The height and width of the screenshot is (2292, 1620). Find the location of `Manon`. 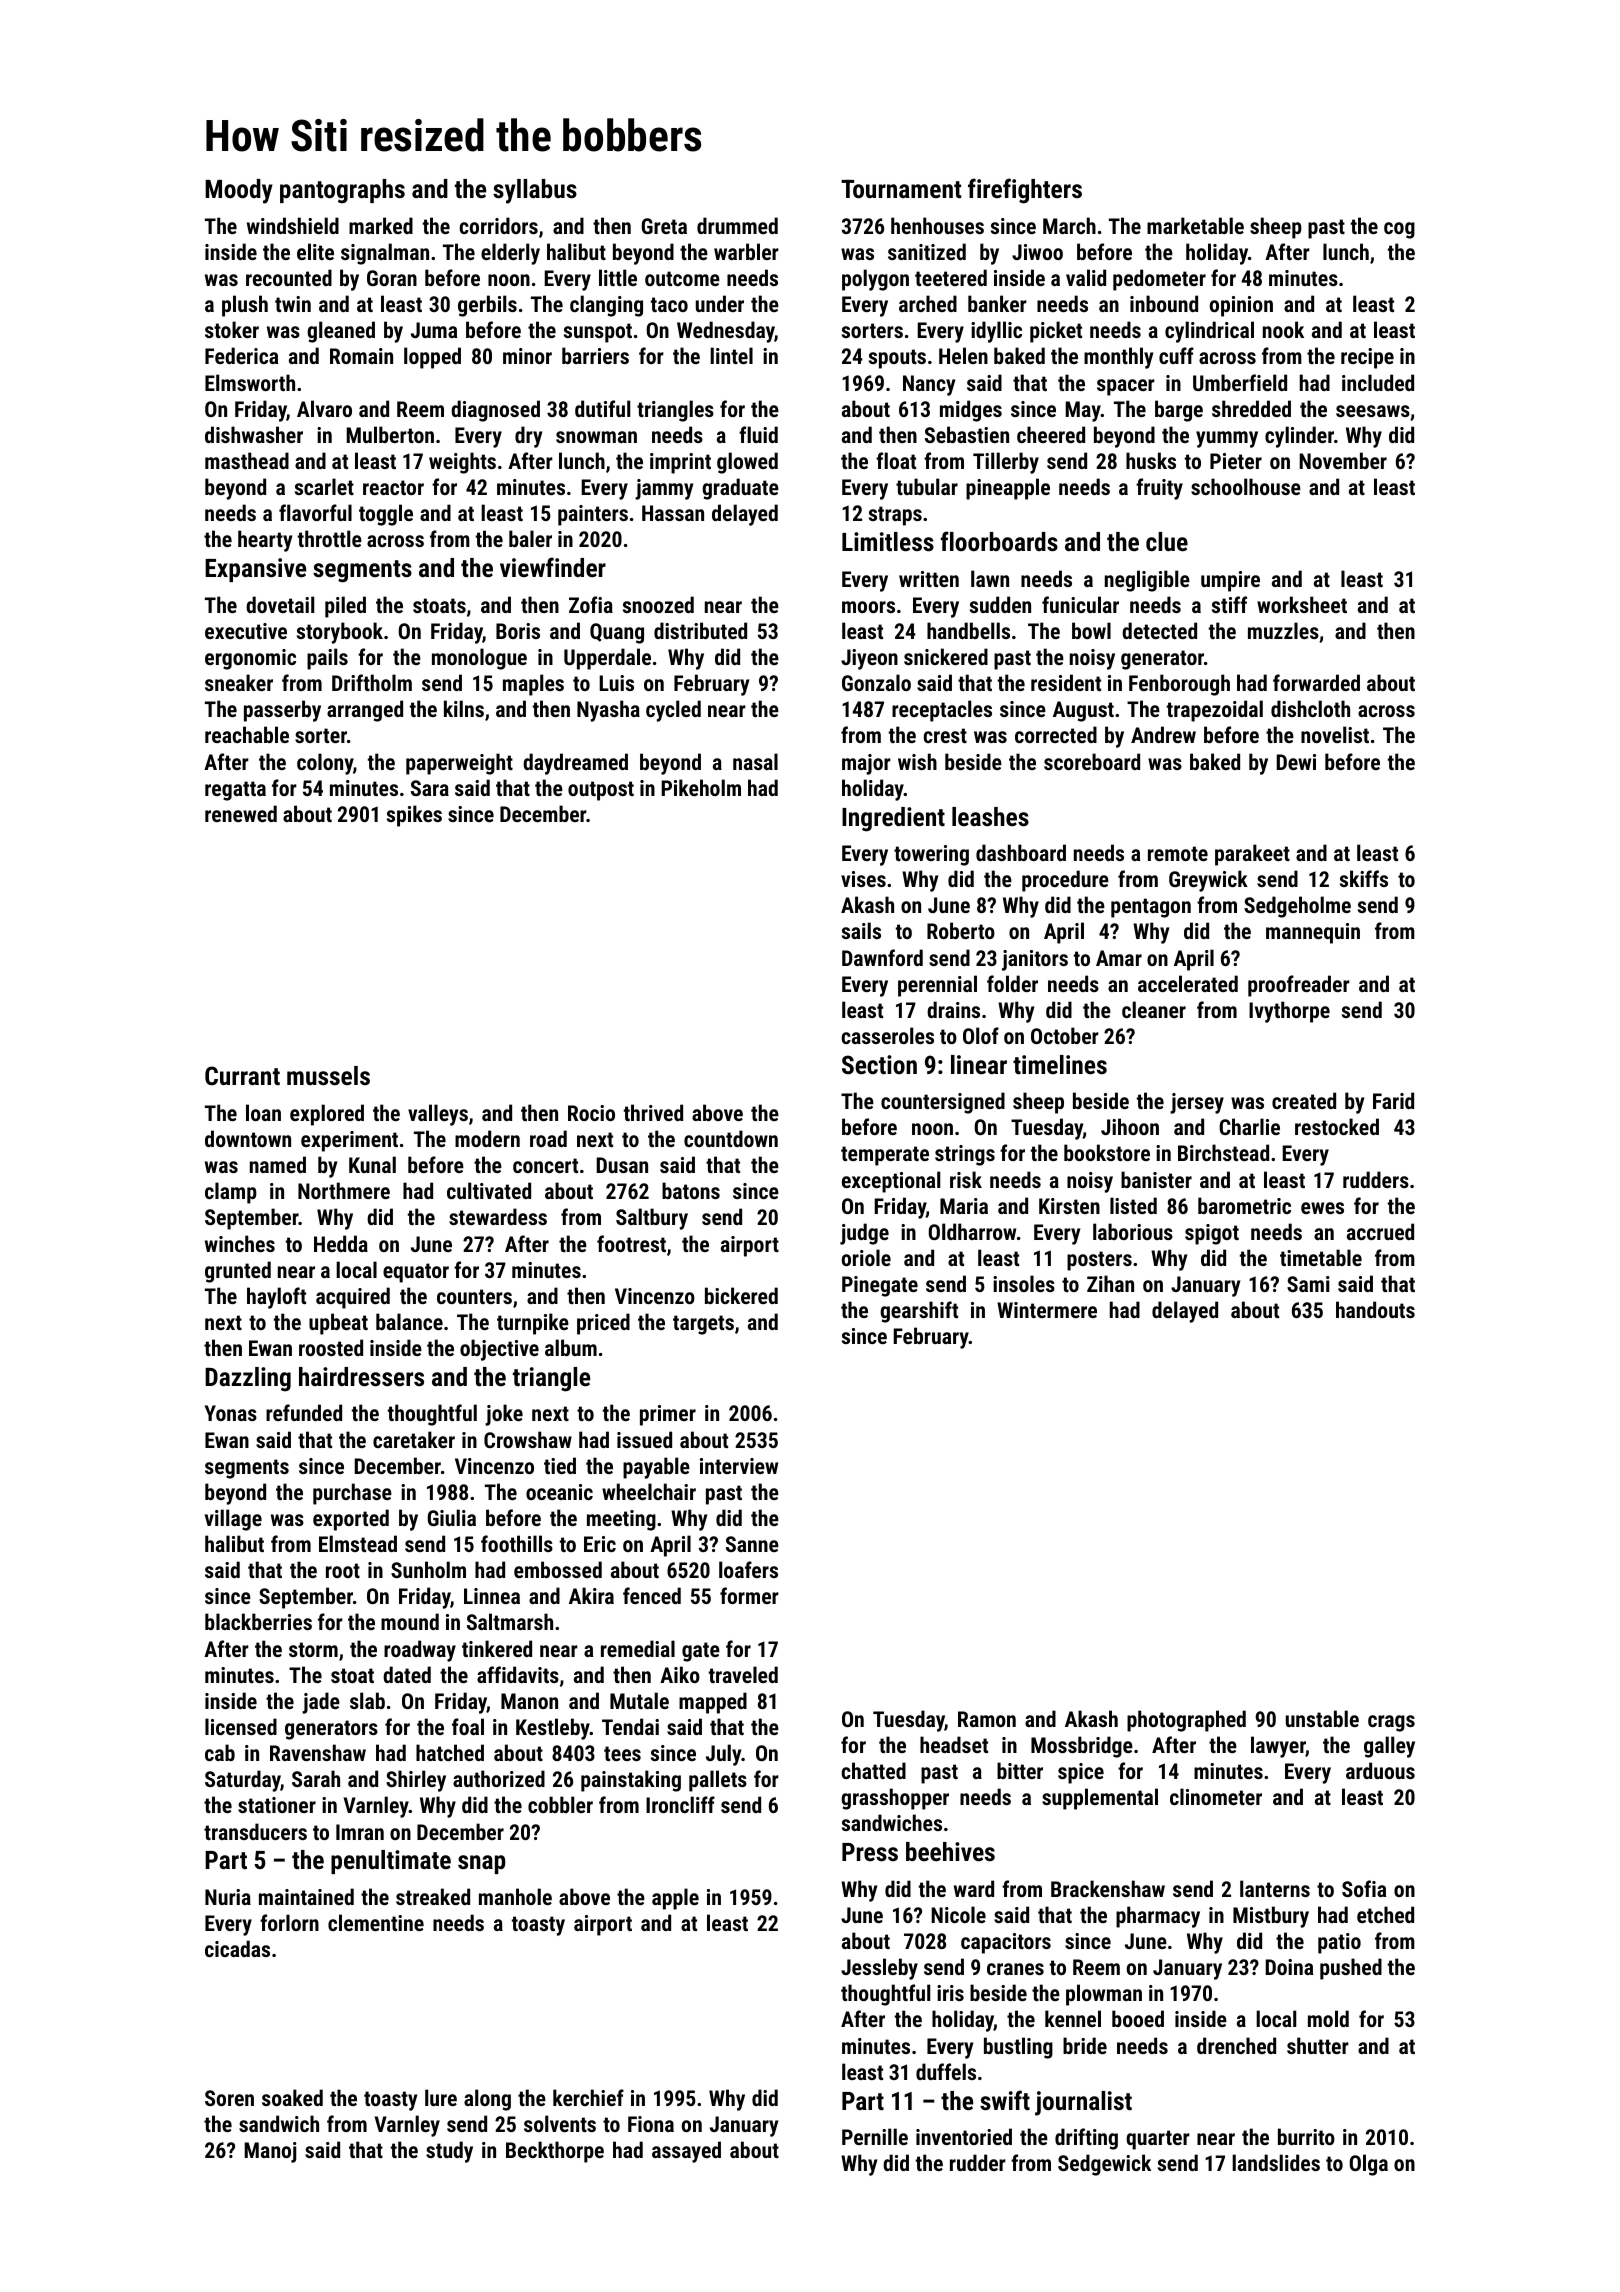

Manon is located at coordinates (529, 1701).
